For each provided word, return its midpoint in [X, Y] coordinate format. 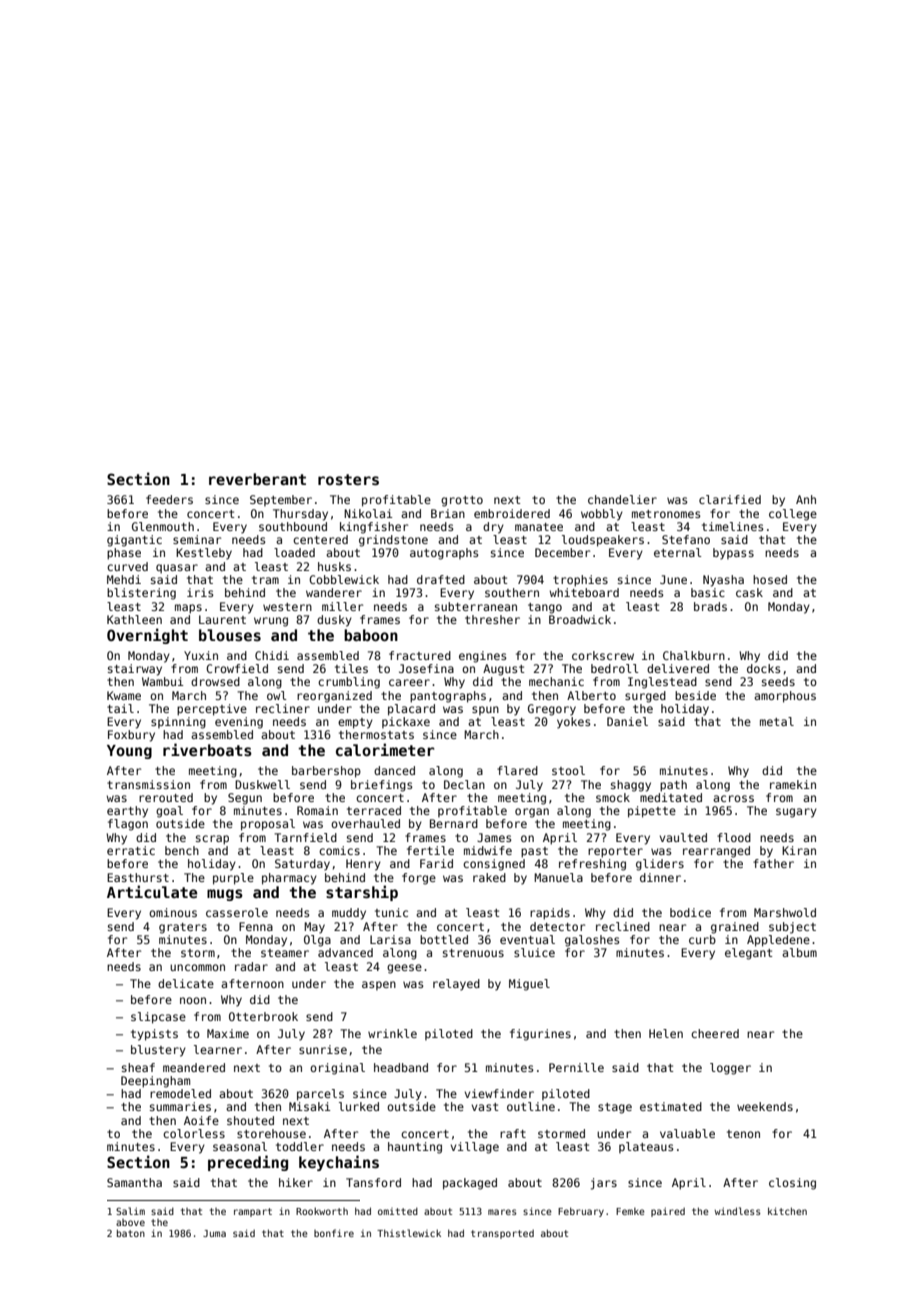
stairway [135, 670]
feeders [169, 499]
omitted [398, 1211]
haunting [415, 1148]
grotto [462, 501]
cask [749, 592]
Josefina [426, 668]
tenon [743, 1134]
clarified [730, 499]
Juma [214, 1233]
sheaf [138, 1067]
